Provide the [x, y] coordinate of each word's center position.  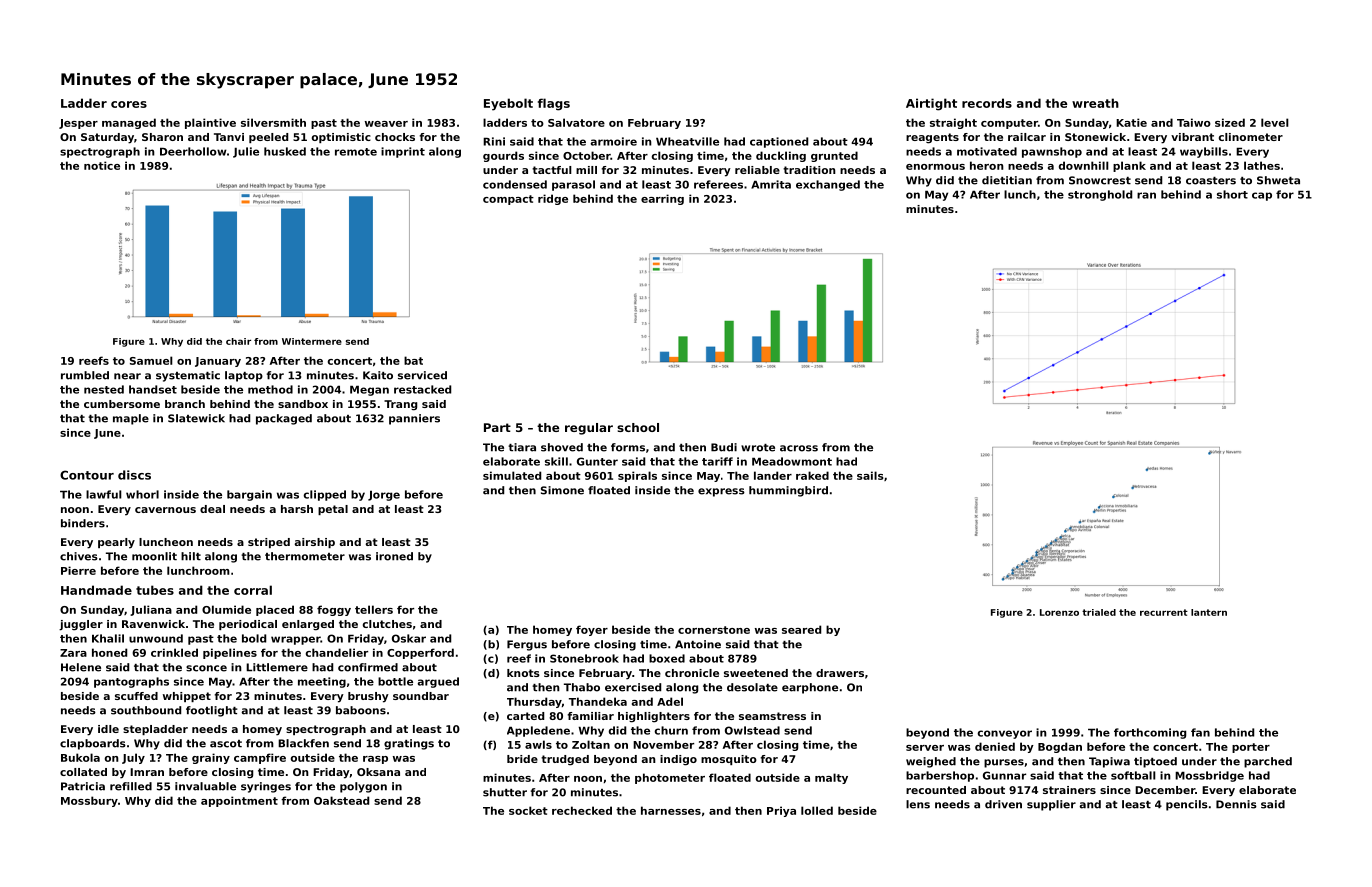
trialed [1099, 612]
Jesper [78, 124]
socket [528, 810]
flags [554, 104]
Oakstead [341, 800]
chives [79, 556]
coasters [1211, 181]
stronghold [1100, 195]
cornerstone [714, 630]
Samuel [151, 360]
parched [1268, 762]
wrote [758, 448]
